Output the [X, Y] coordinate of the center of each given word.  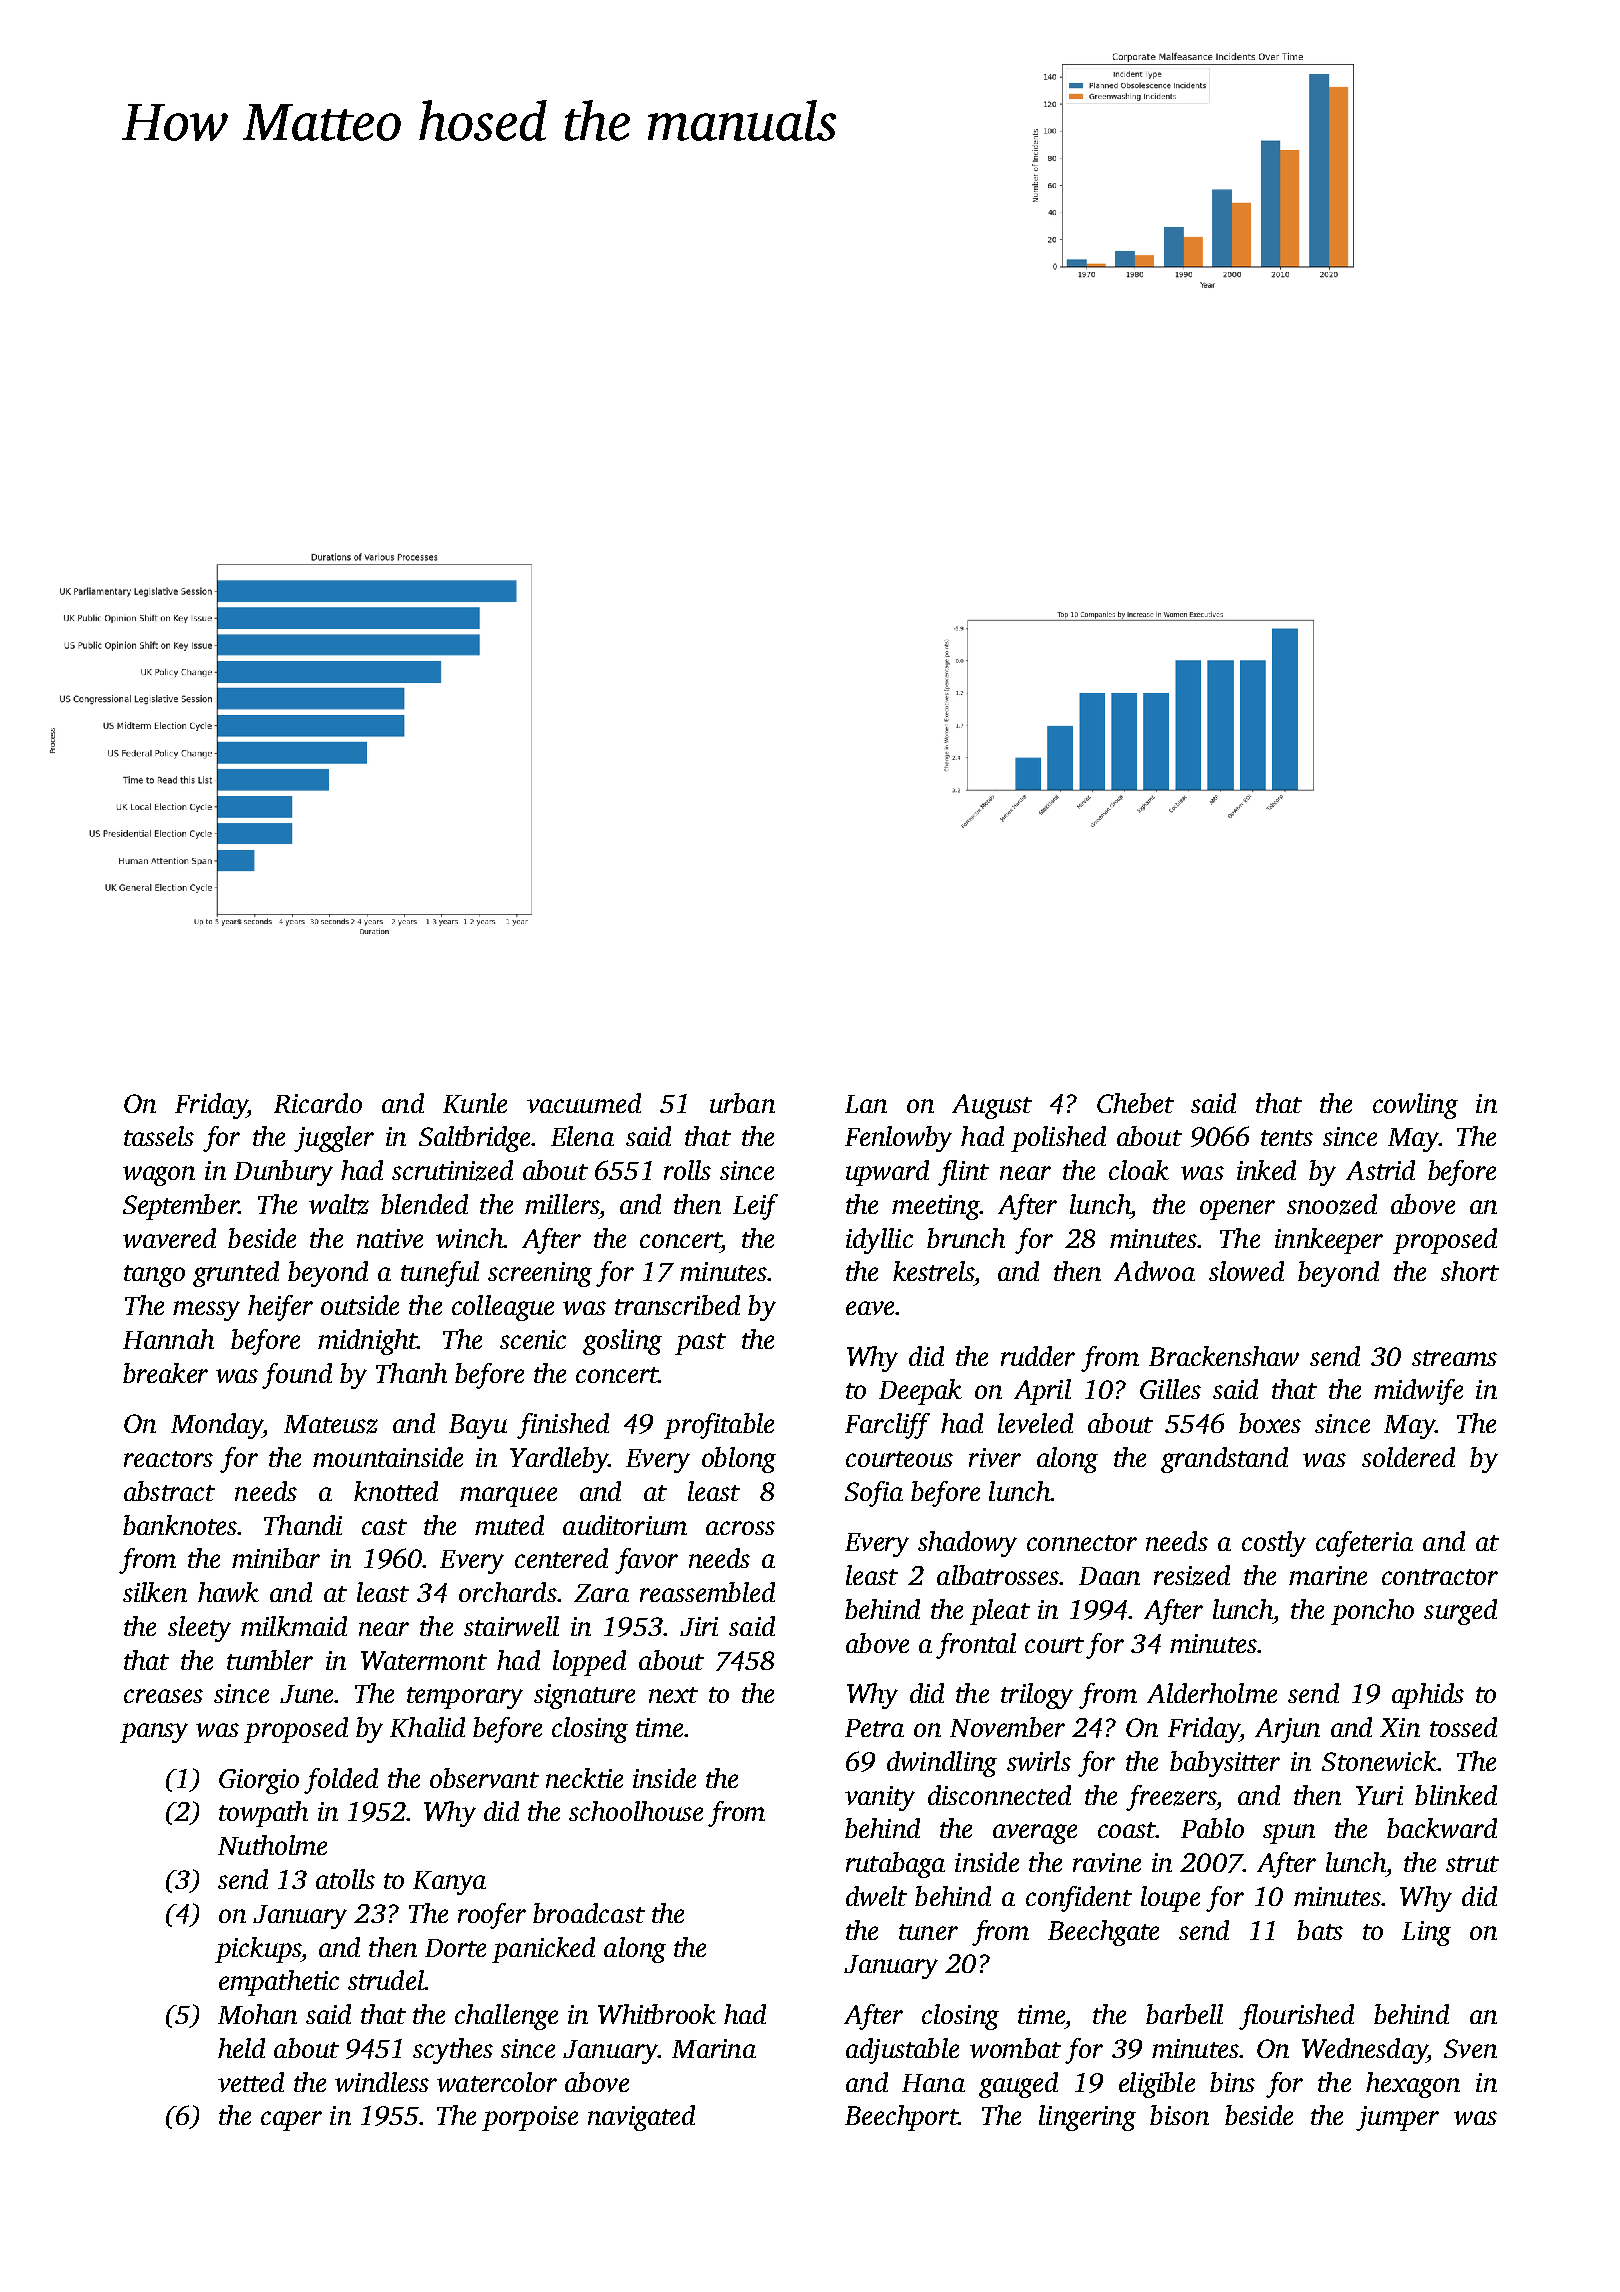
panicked [543, 1950]
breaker [165, 1373]
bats [1320, 1930]
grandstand [1224, 1460]
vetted [251, 2082]
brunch [966, 1238]
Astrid [1380, 1170]
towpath [263, 1814]
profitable [719, 1426]
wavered [169, 1238]
